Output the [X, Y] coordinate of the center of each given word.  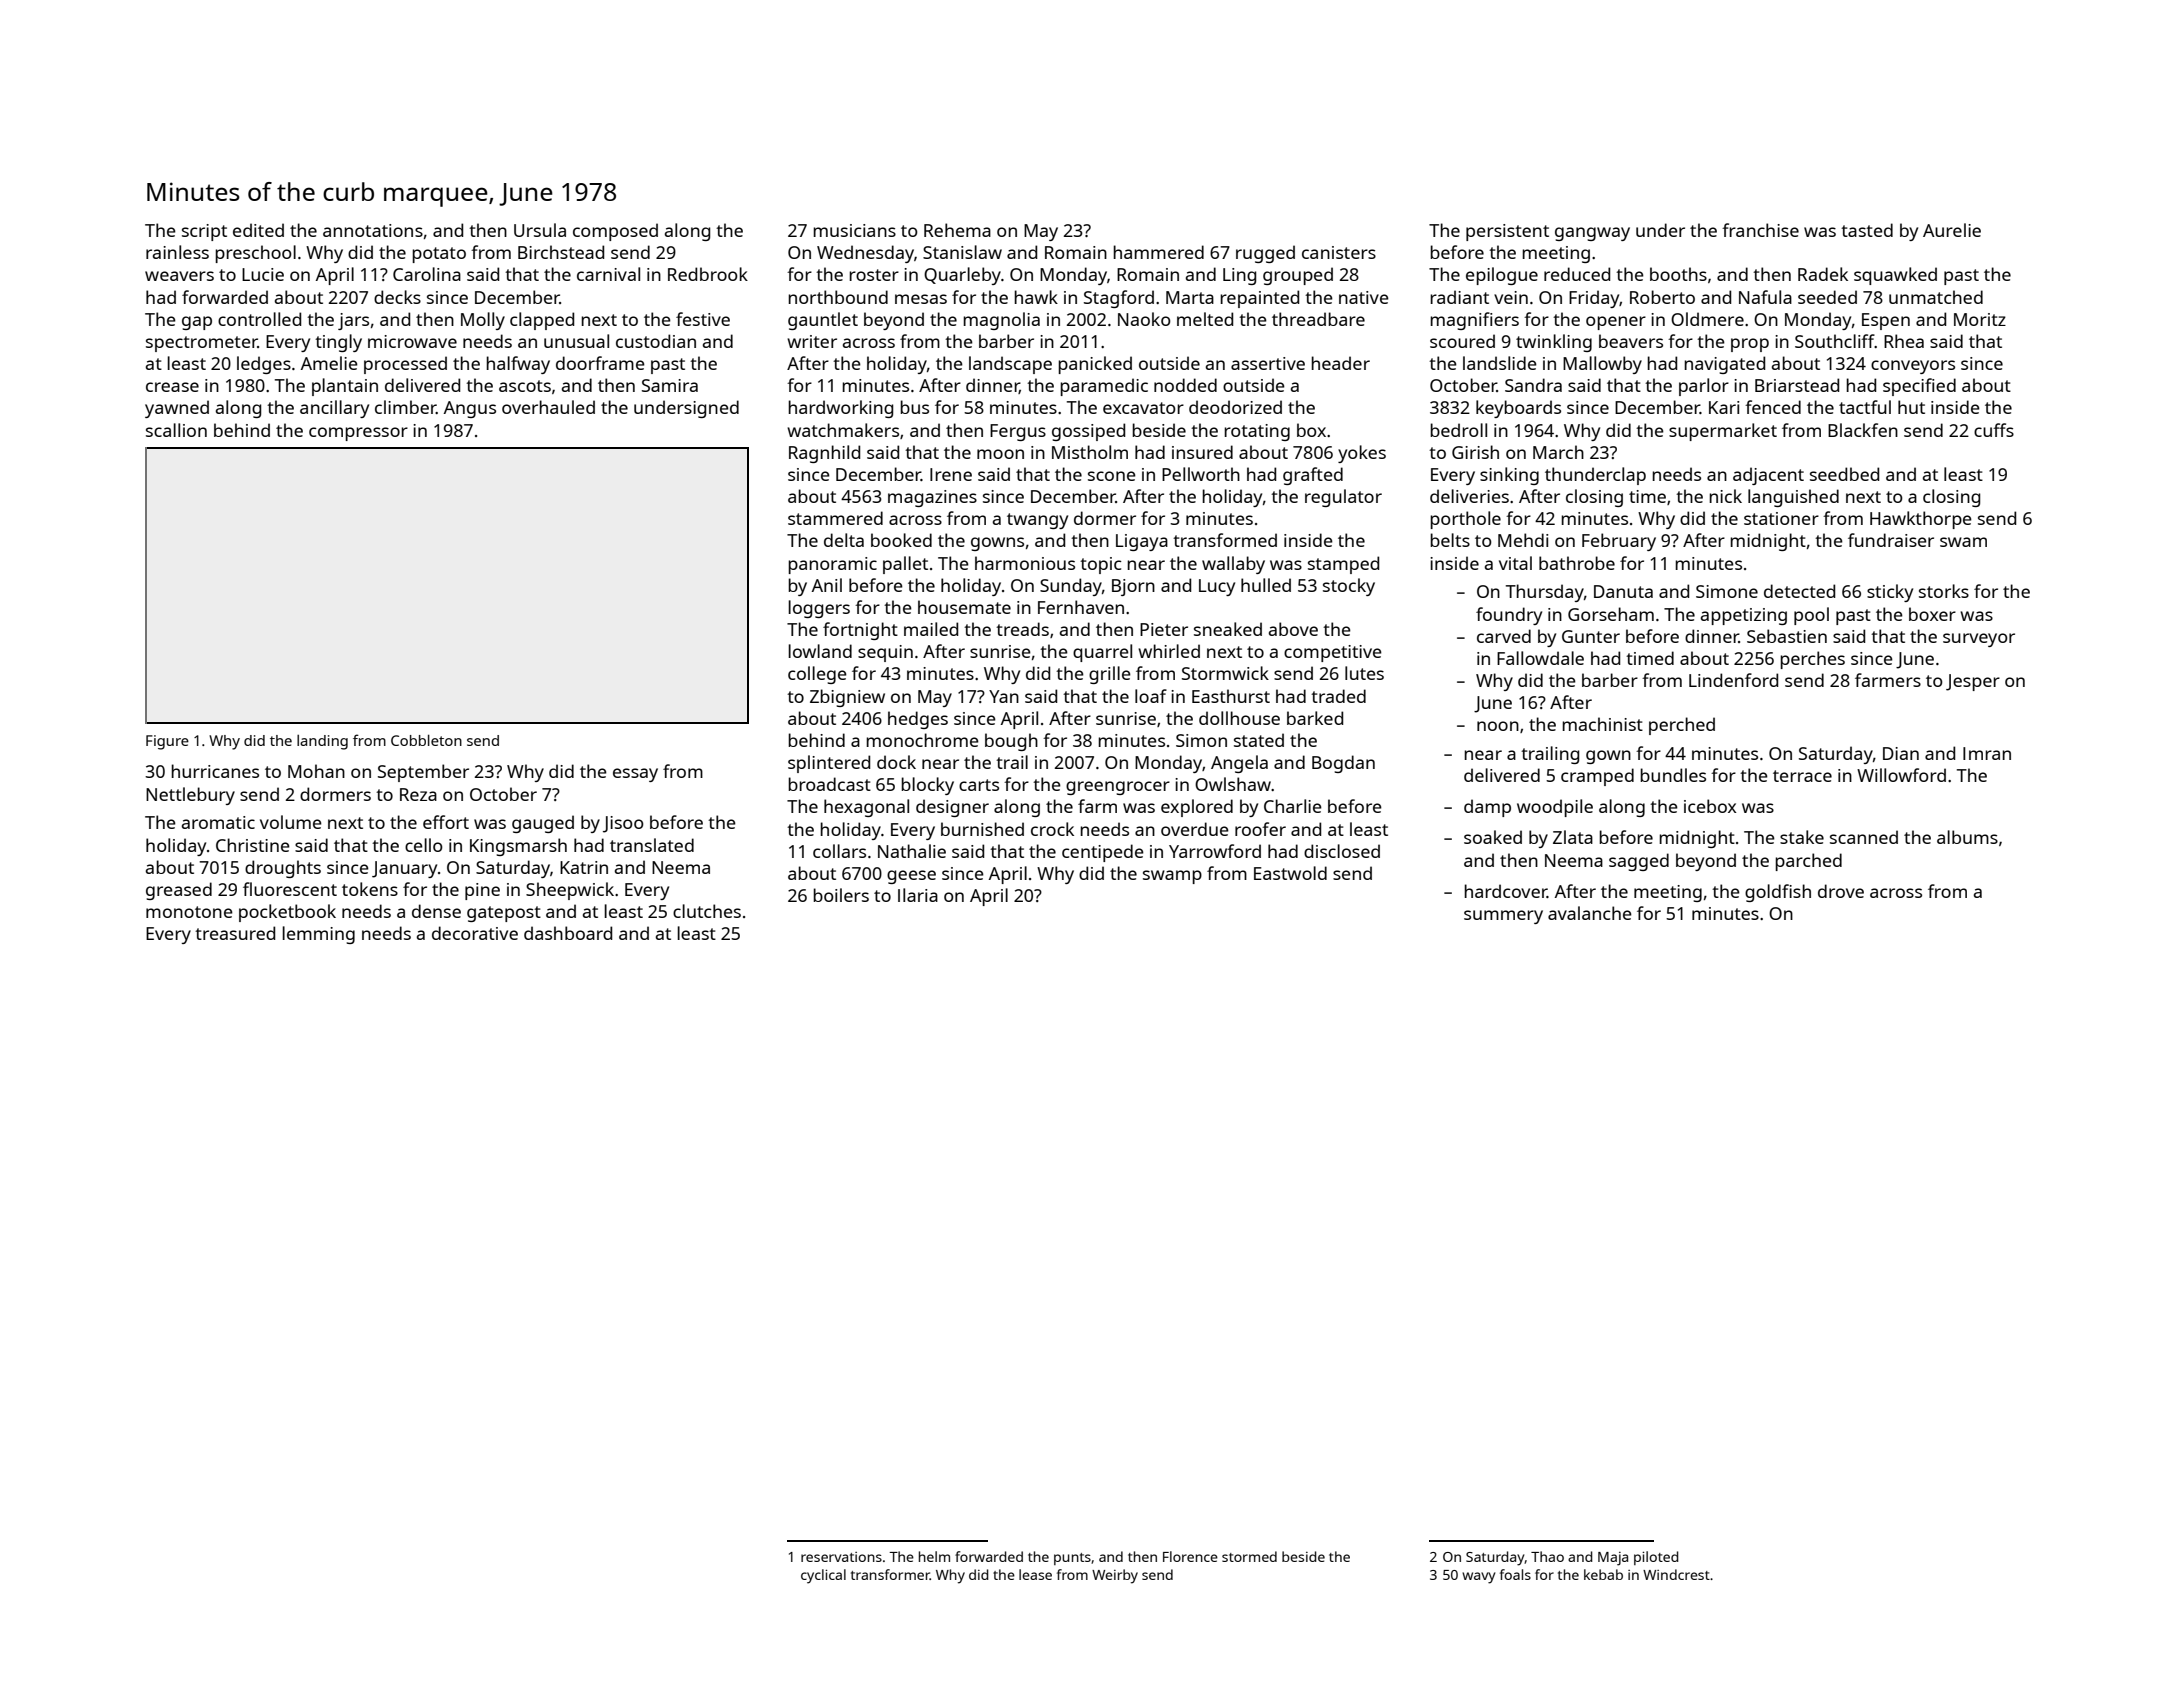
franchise [1760, 230]
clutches [707, 911]
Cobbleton [426, 740]
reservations [841, 1557]
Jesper [1973, 682]
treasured [235, 933]
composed [615, 232]
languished [1793, 498]
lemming [318, 935]
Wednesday [865, 254]
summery [1503, 917]
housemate [964, 607]
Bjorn [1133, 587]
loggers [819, 609]
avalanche [1590, 913]
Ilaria [918, 895]
